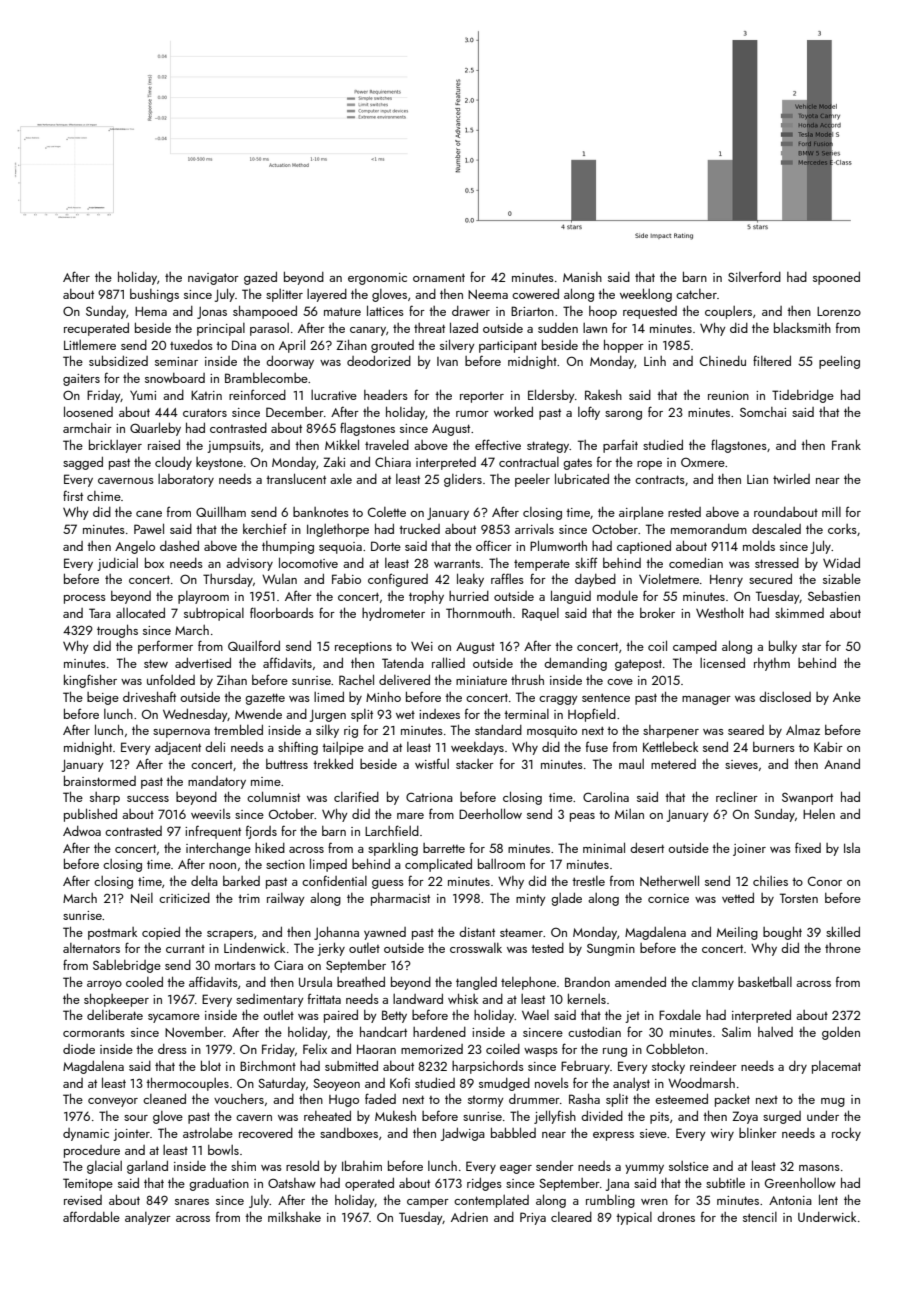  I want to click on kingfisher, so click(90, 681).
